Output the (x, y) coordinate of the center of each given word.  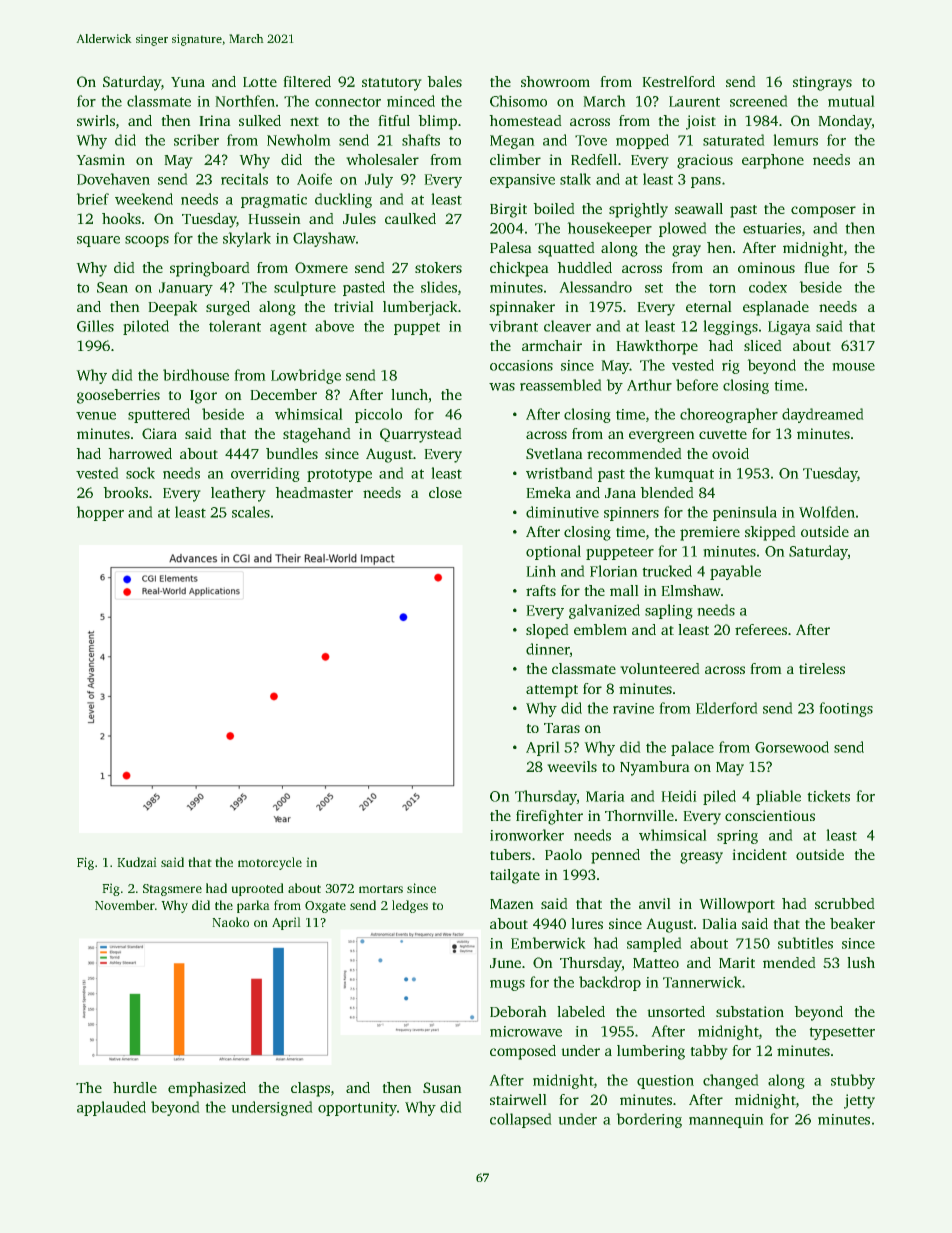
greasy (701, 858)
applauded (111, 1108)
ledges (410, 906)
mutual (851, 101)
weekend (144, 199)
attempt (552, 691)
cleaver (567, 326)
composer (823, 212)
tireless (822, 668)
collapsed (521, 1120)
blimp (437, 122)
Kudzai (137, 862)
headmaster (314, 492)
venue (96, 416)
